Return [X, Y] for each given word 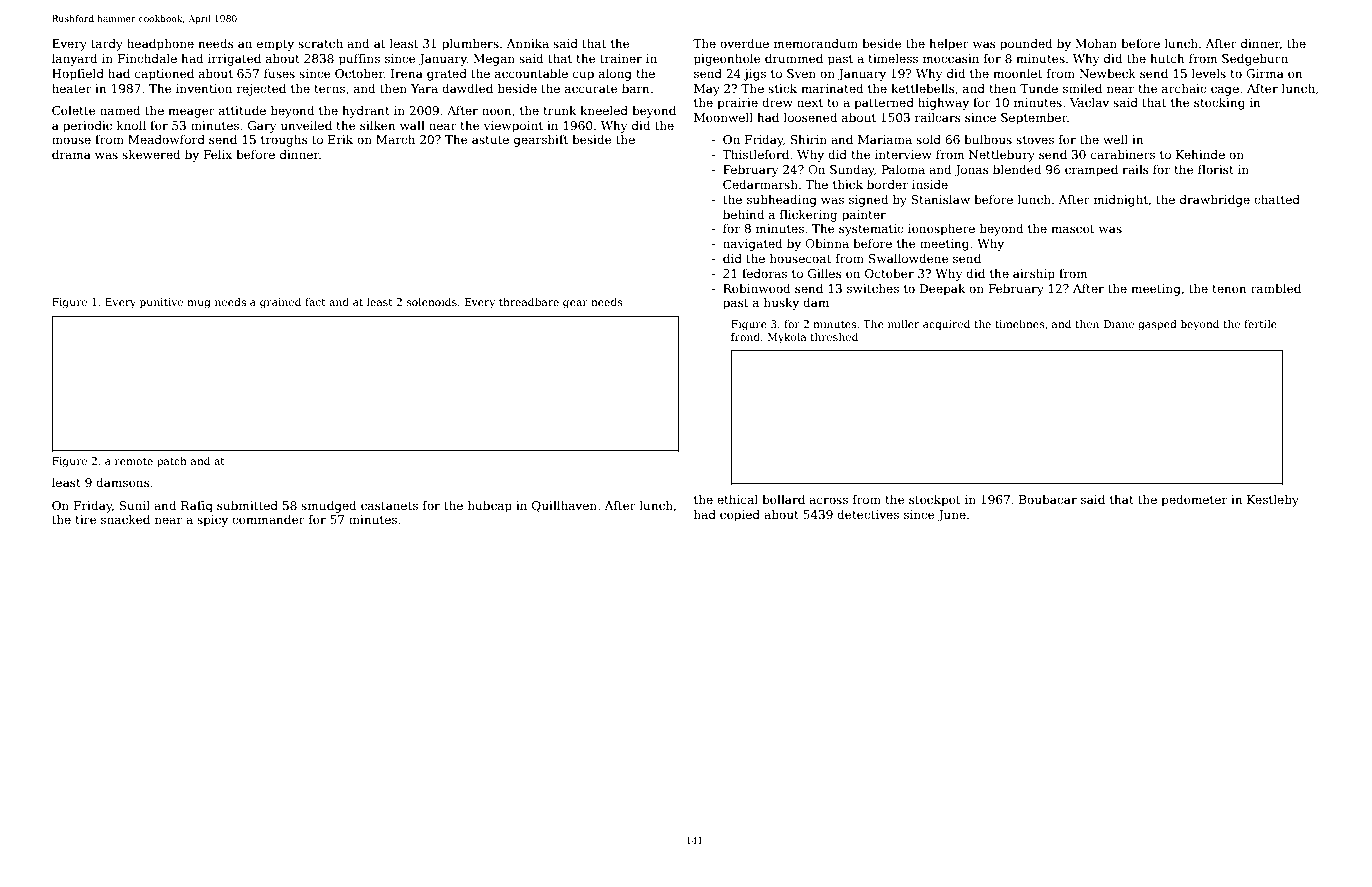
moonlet [1017, 73]
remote [134, 461]
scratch [320, 43]
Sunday [852, 171]
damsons [123, 482]
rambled [1276, 288]
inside [930, 184]
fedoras [764, 273]
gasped [1157, 325]
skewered [151, 154]
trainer [621, 58]
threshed [834, 337]
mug [199, 304]
